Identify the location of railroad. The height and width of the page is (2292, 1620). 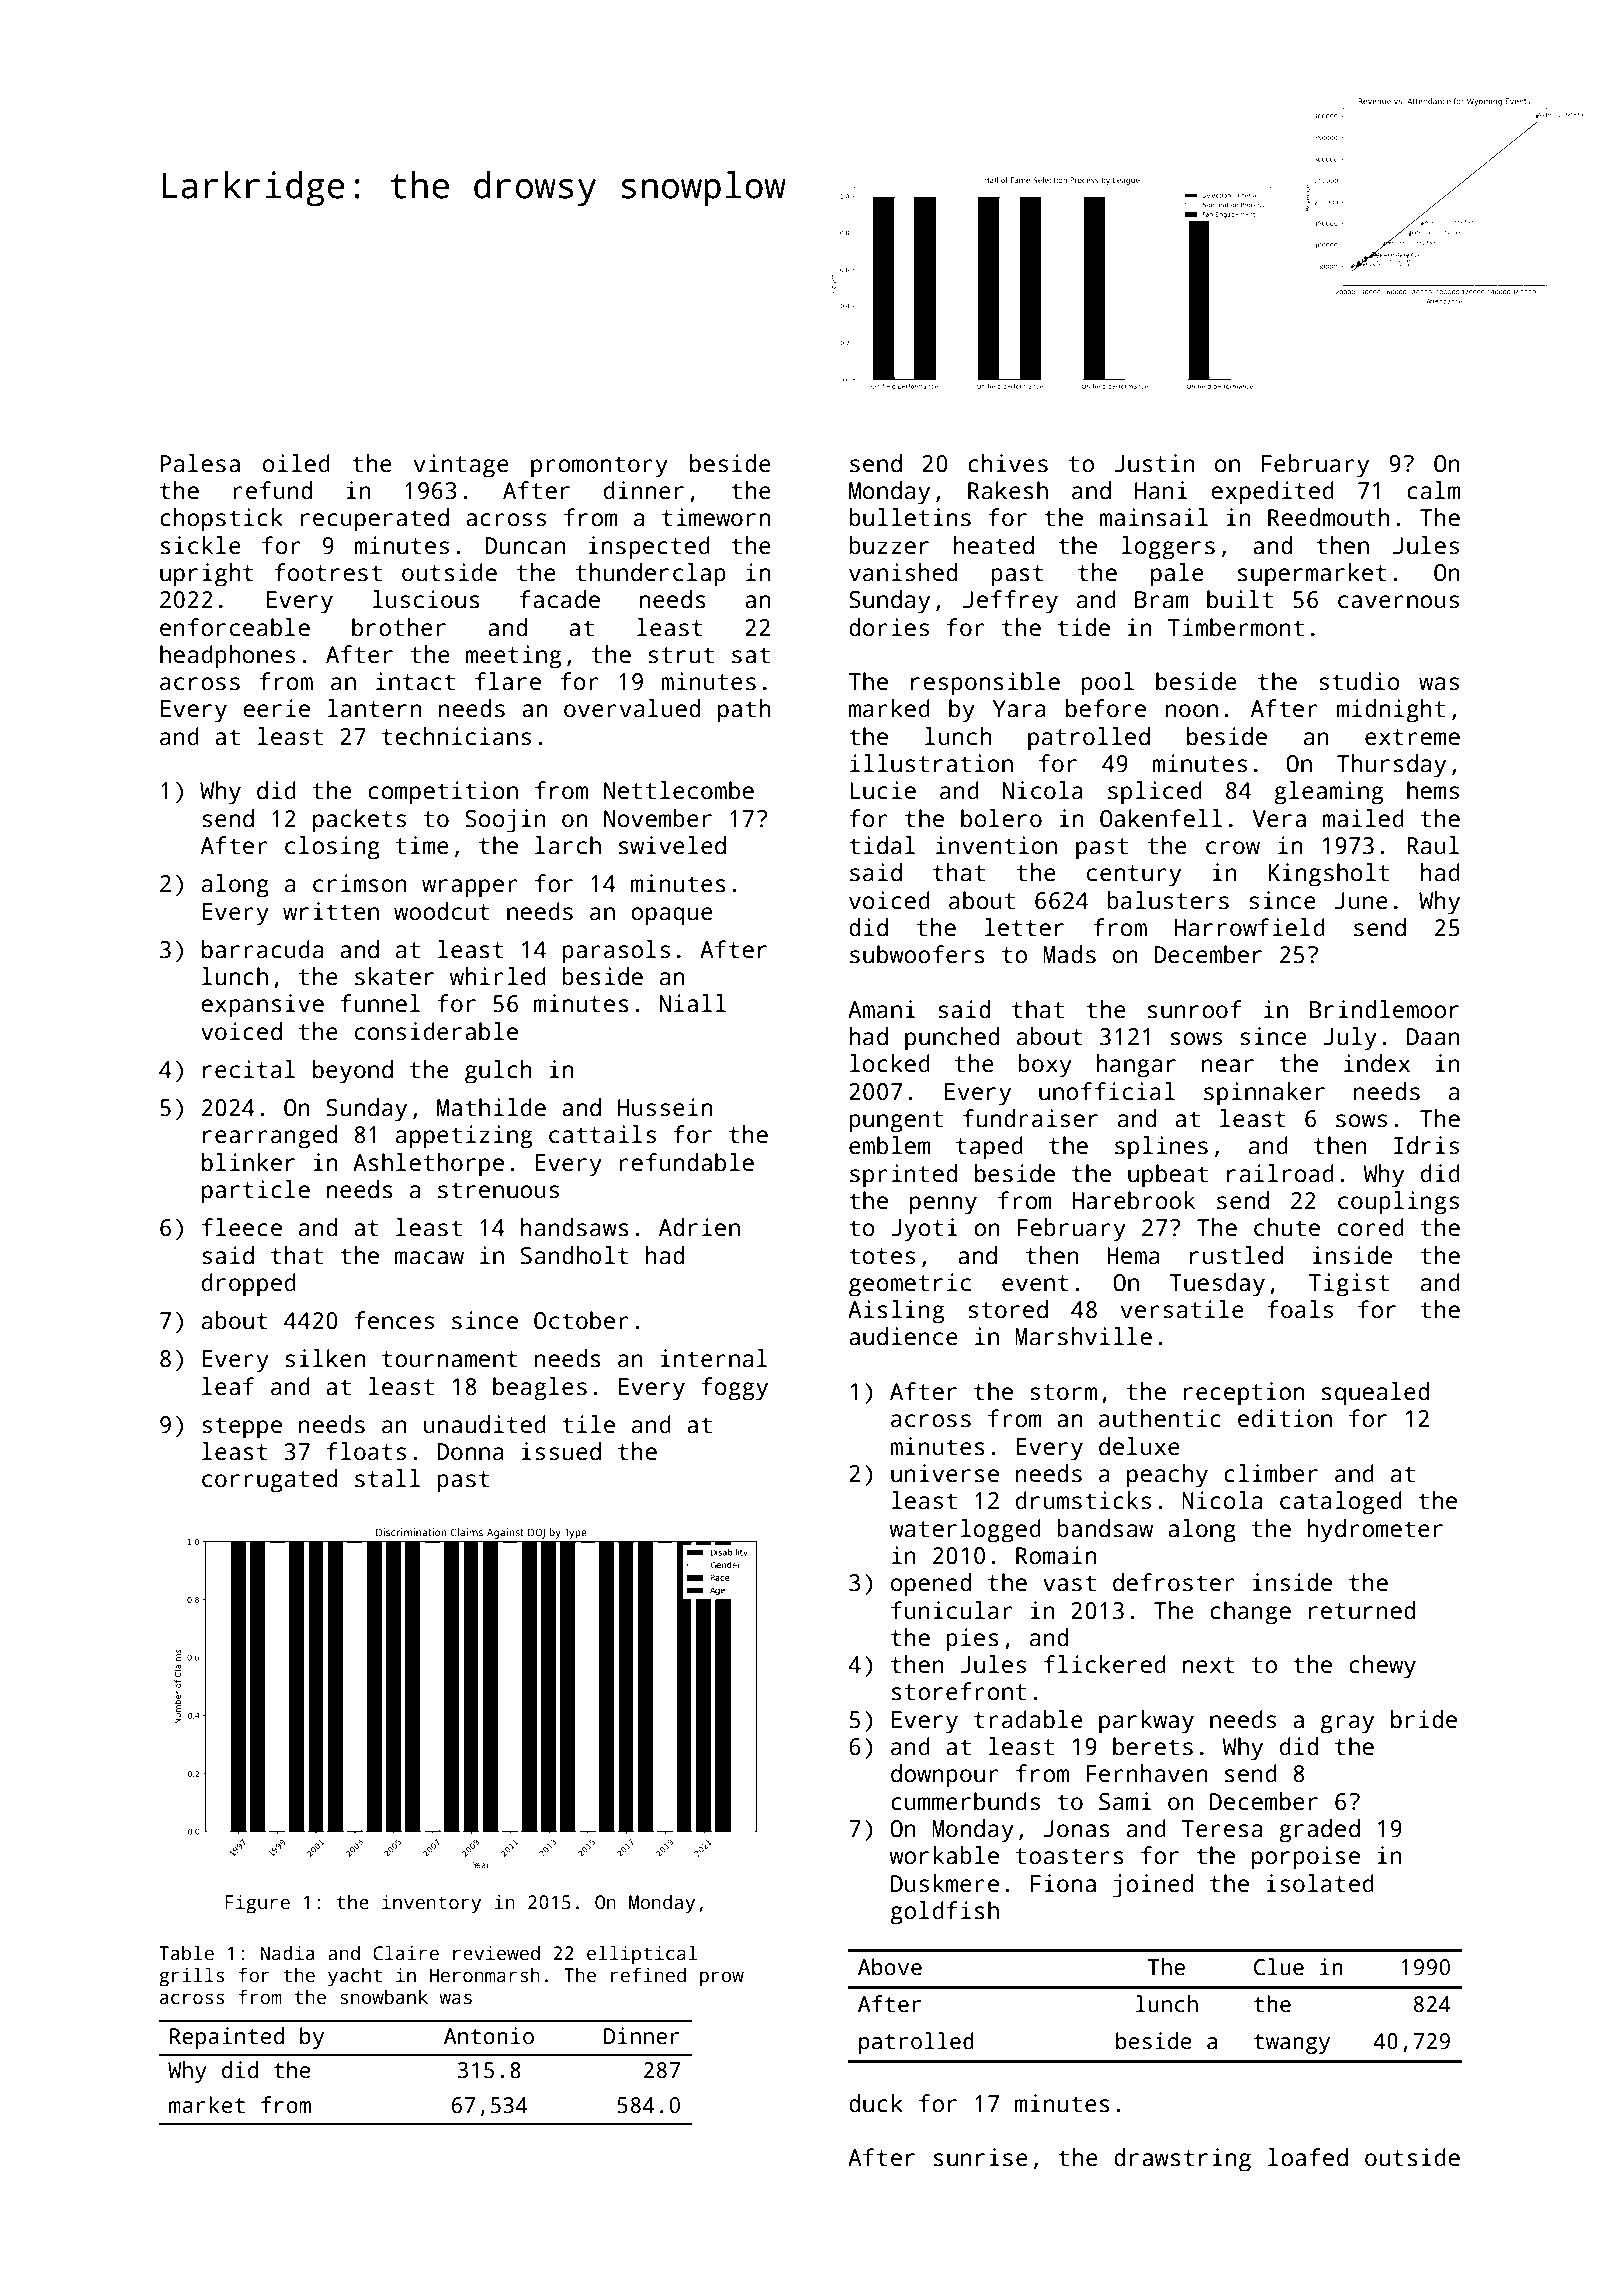
(1280, 1173).
